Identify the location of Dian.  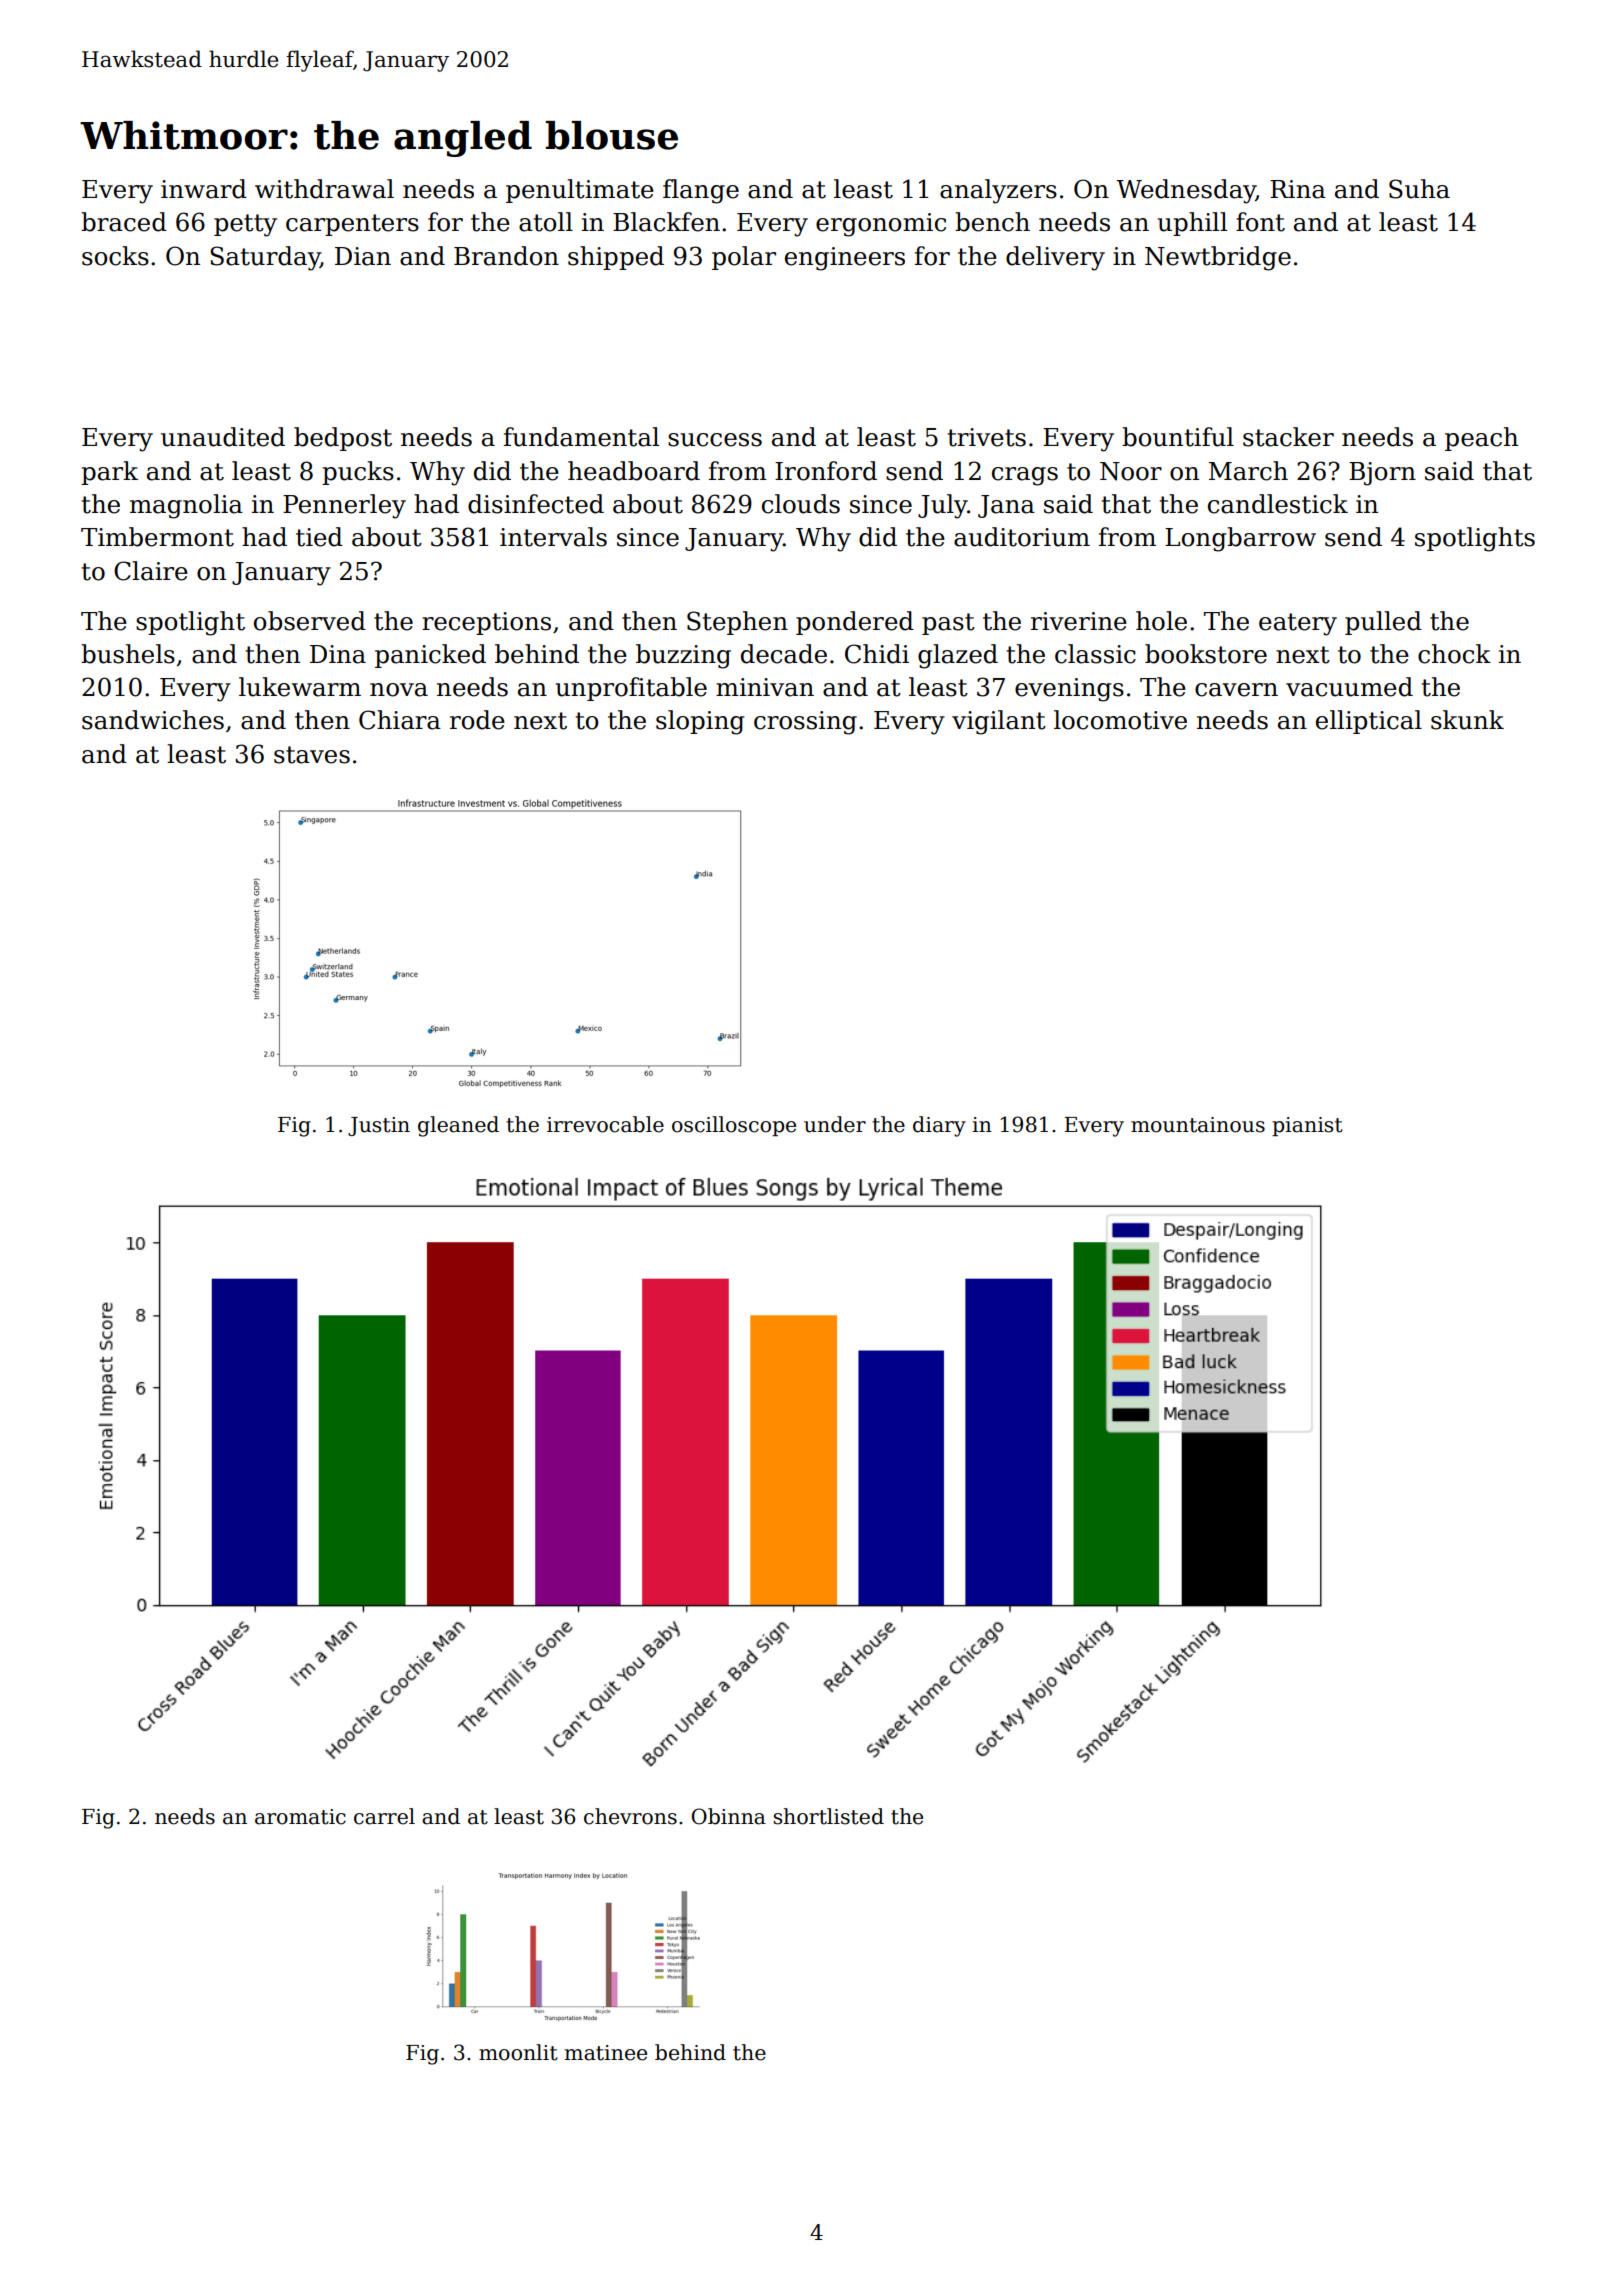
(363, 256).
